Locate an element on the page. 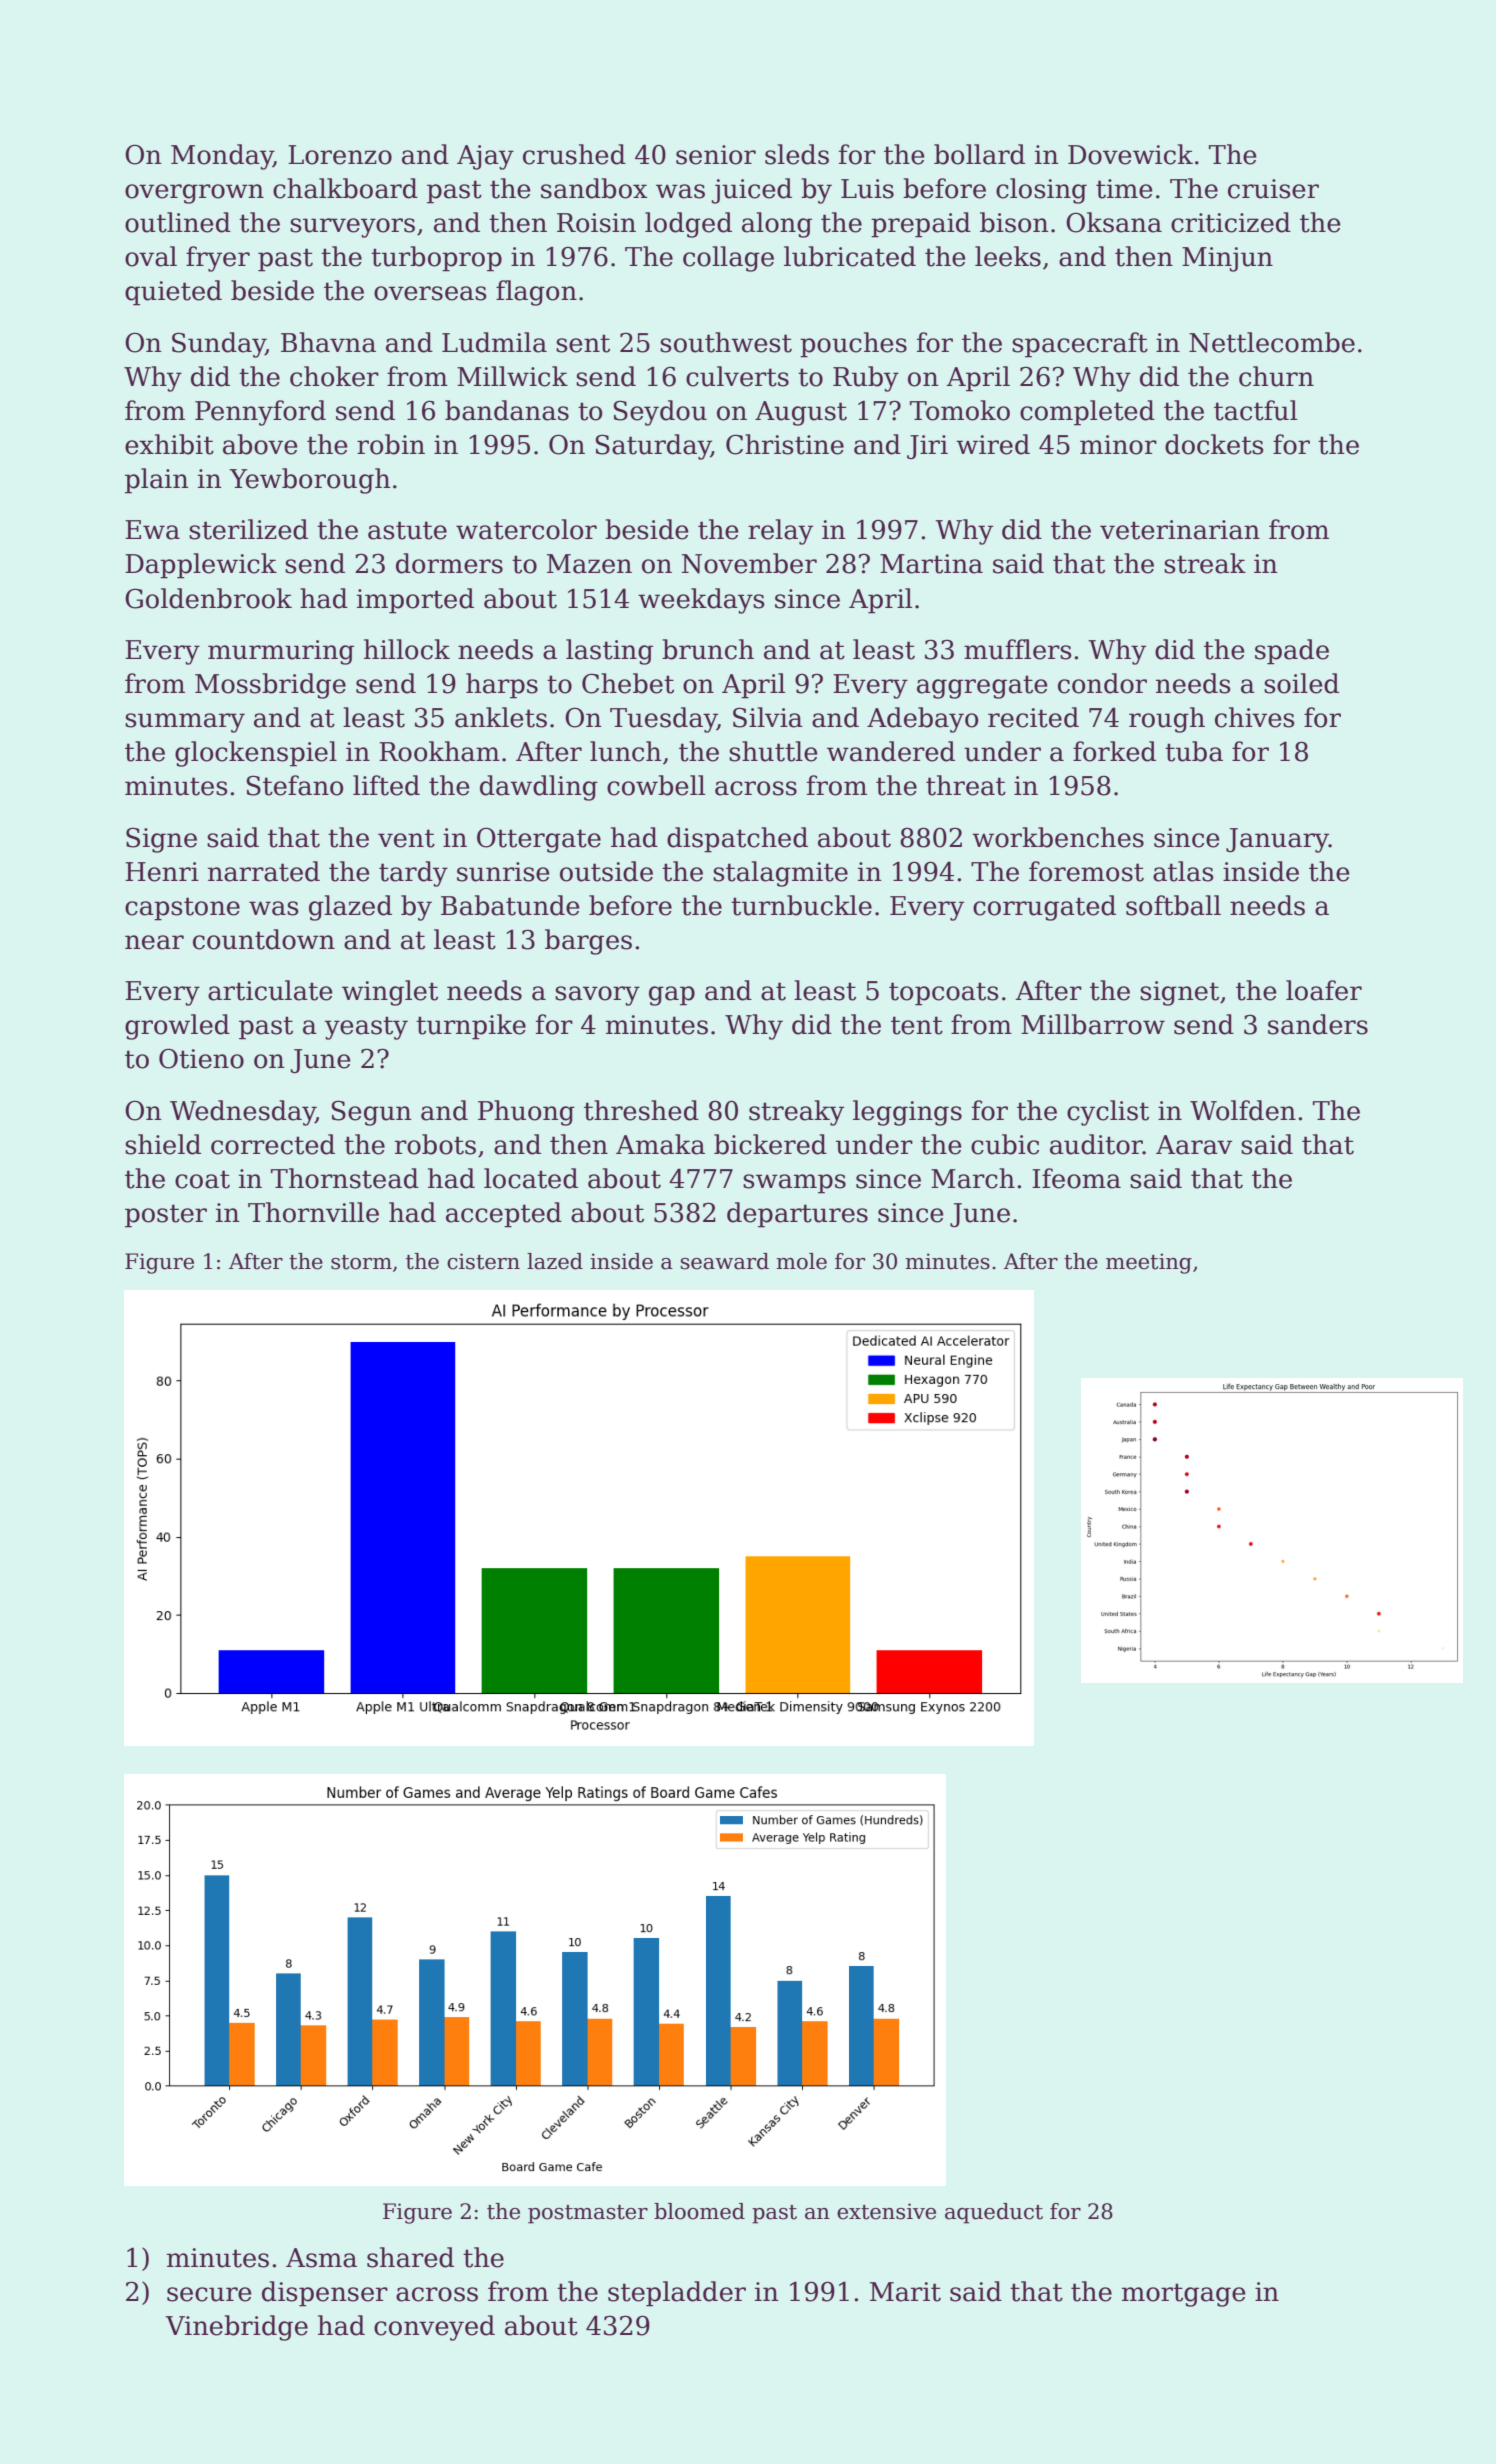 Image resolution: width=1496 pixels, height=2464 pixels. Dovewick is located at coordinates (1130, 154).
